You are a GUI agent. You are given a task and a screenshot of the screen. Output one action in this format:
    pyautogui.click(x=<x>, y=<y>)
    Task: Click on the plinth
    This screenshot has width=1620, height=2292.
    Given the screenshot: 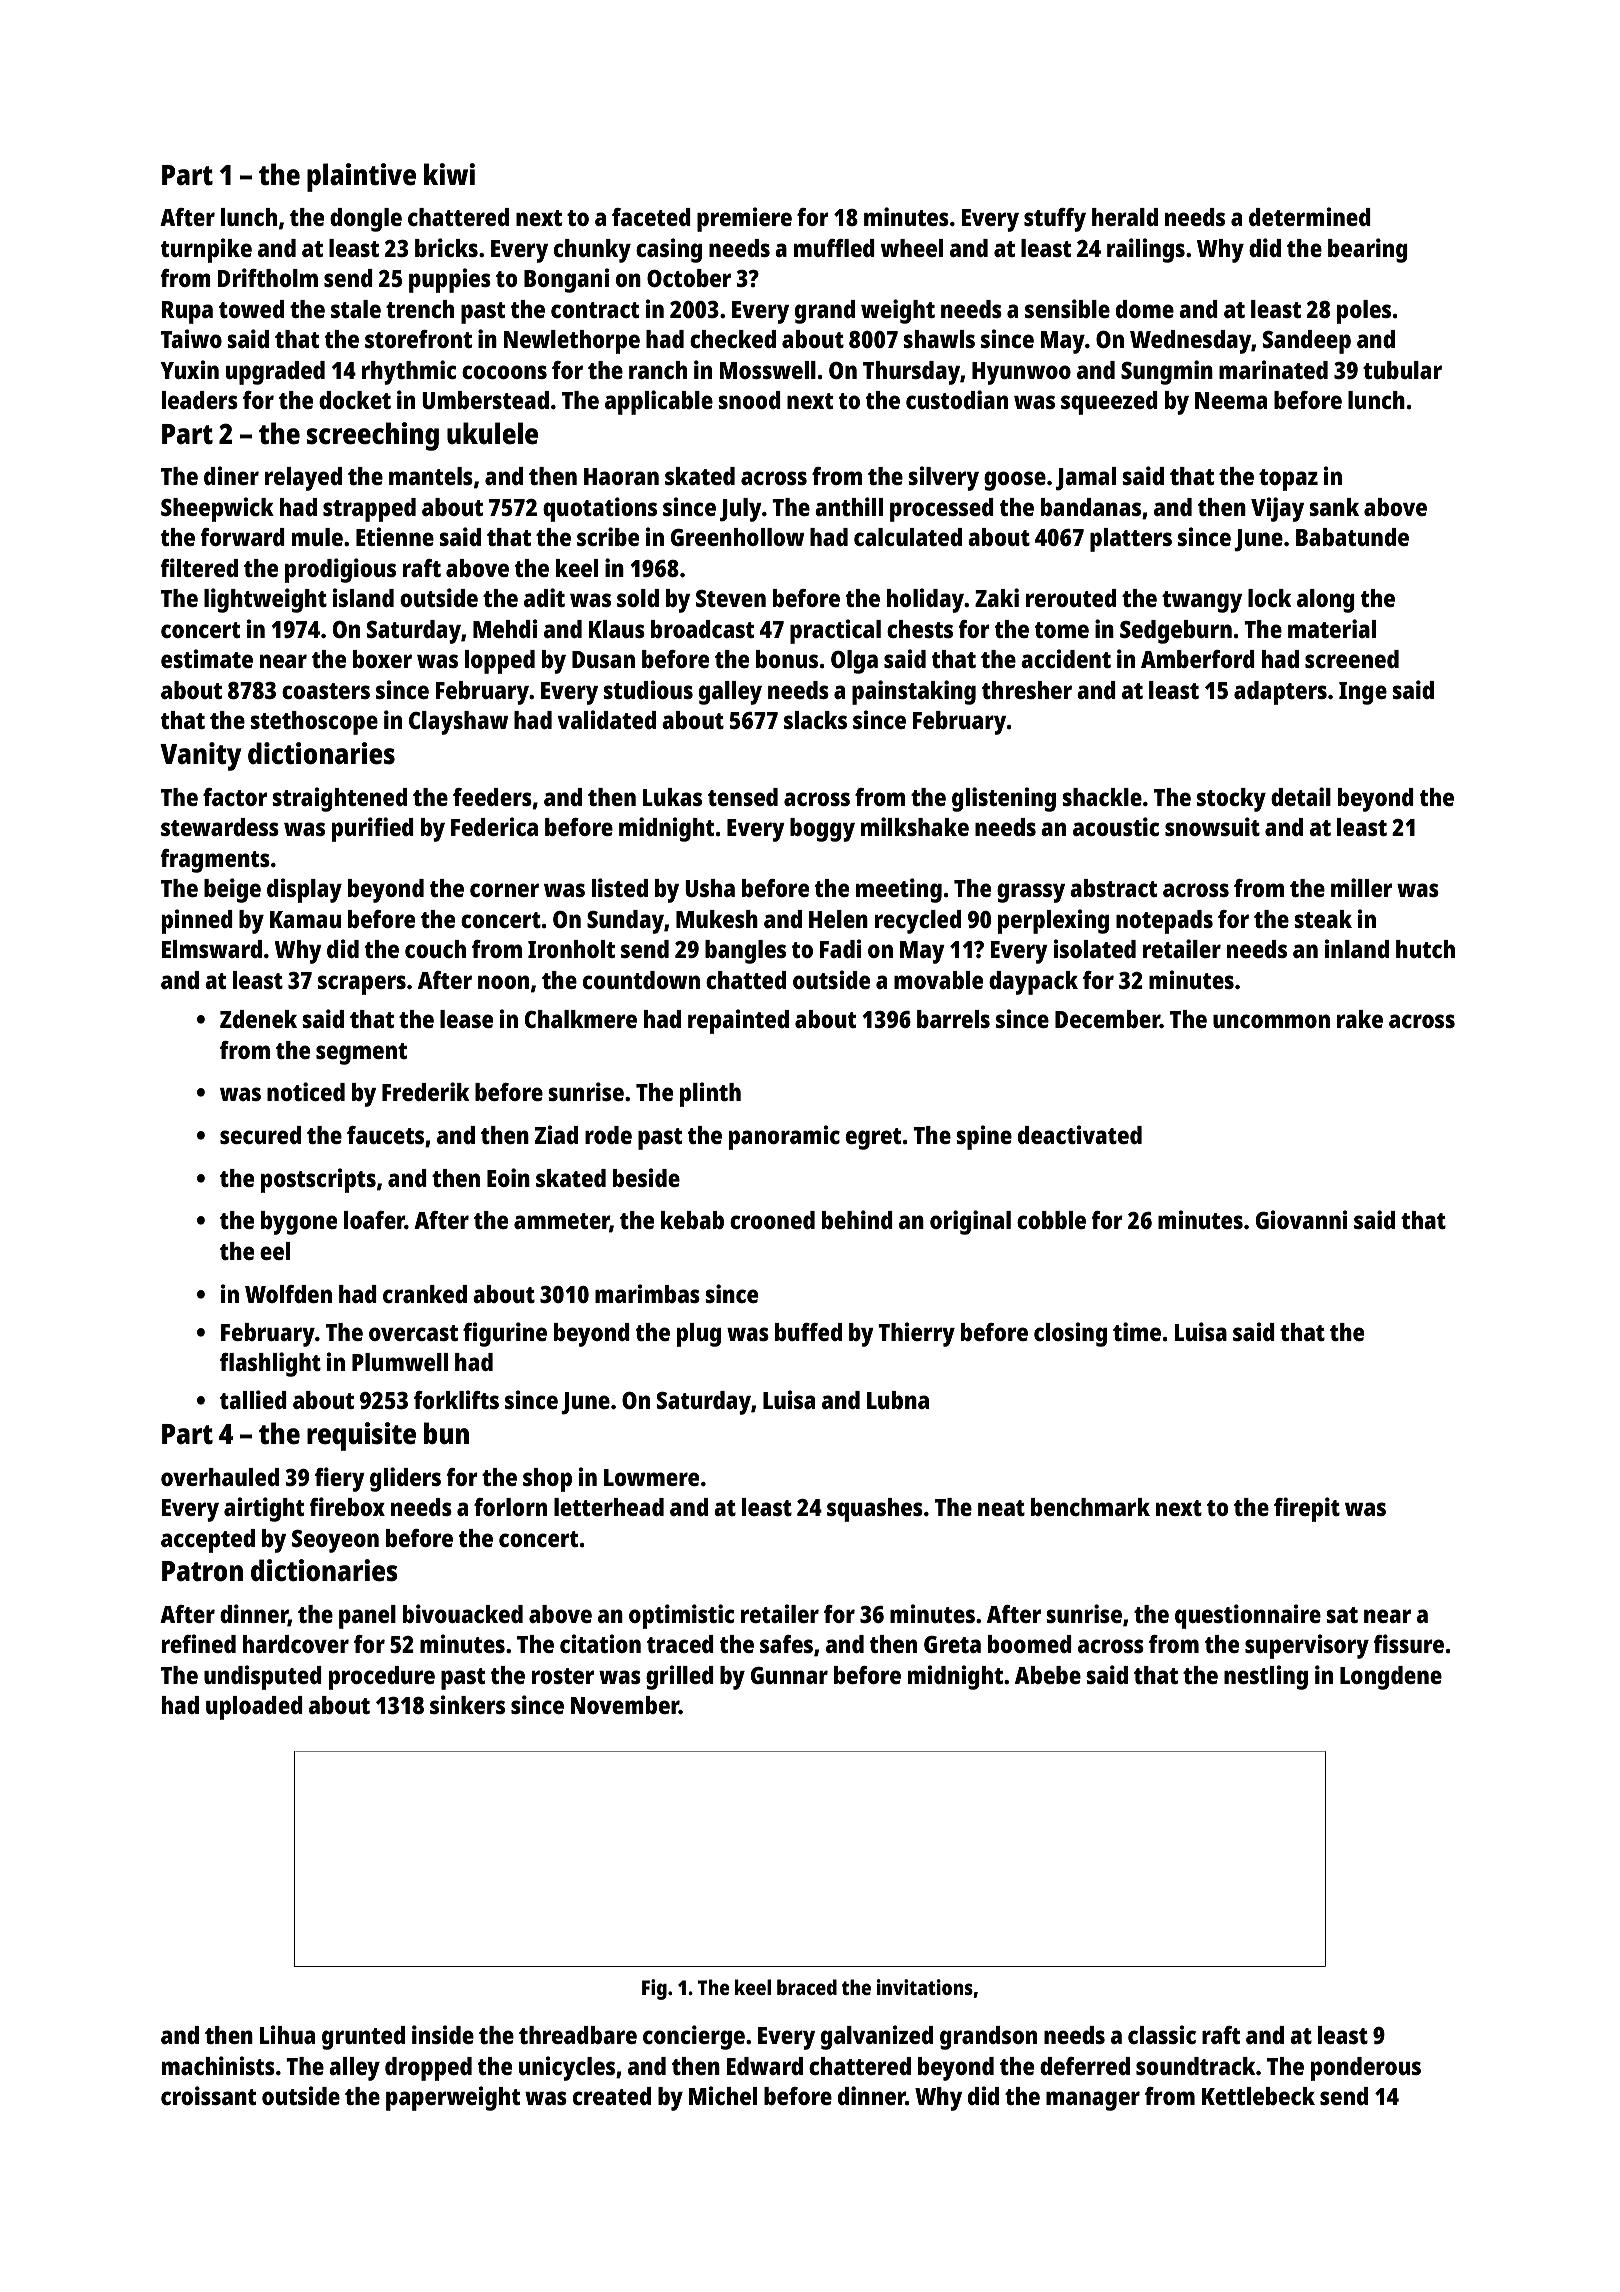 What is the action you would take?
    pyautogui.click(x=710, y=1094)
